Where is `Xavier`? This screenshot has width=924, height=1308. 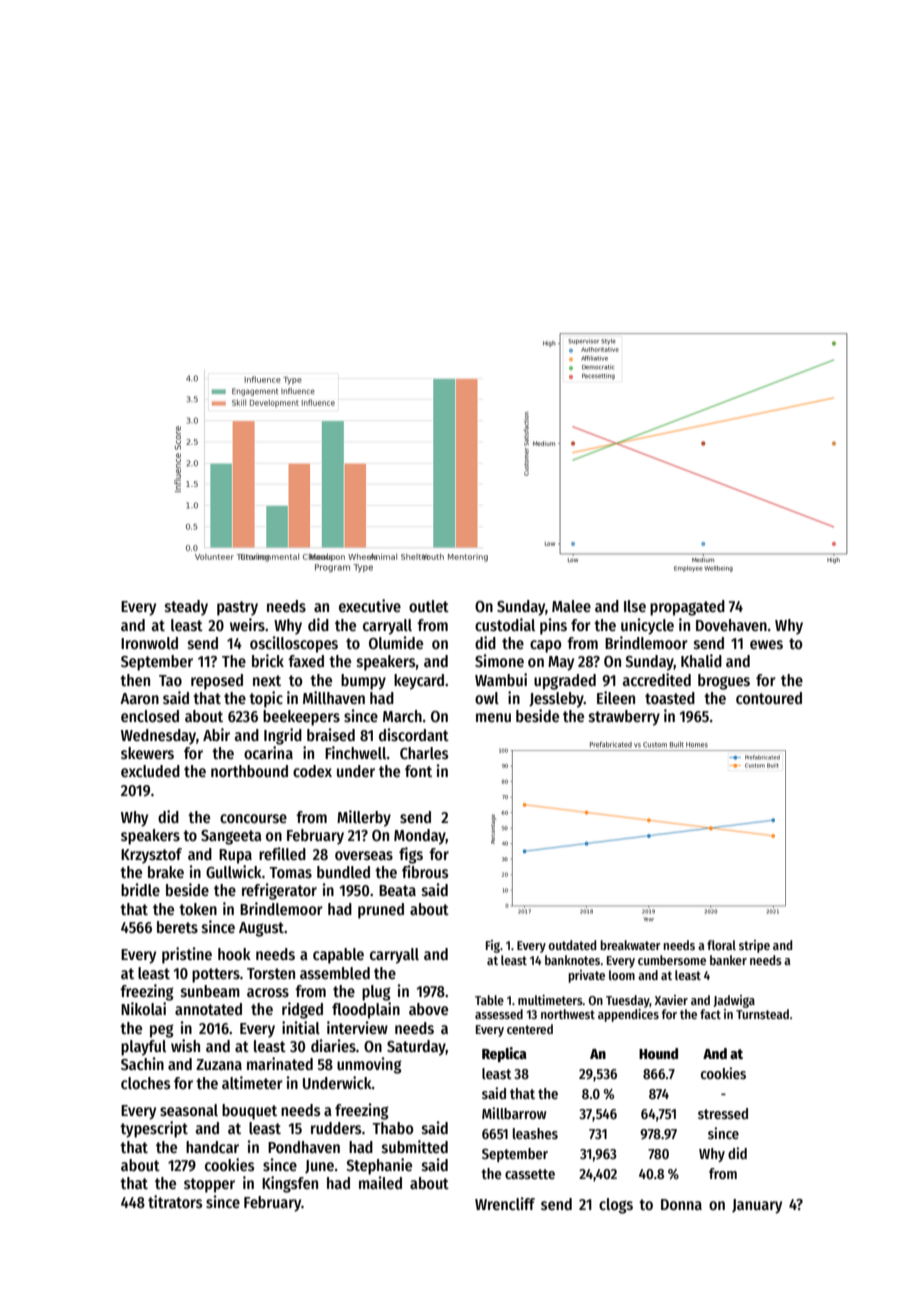
Xavier is located at coordinates (671, 1000).
